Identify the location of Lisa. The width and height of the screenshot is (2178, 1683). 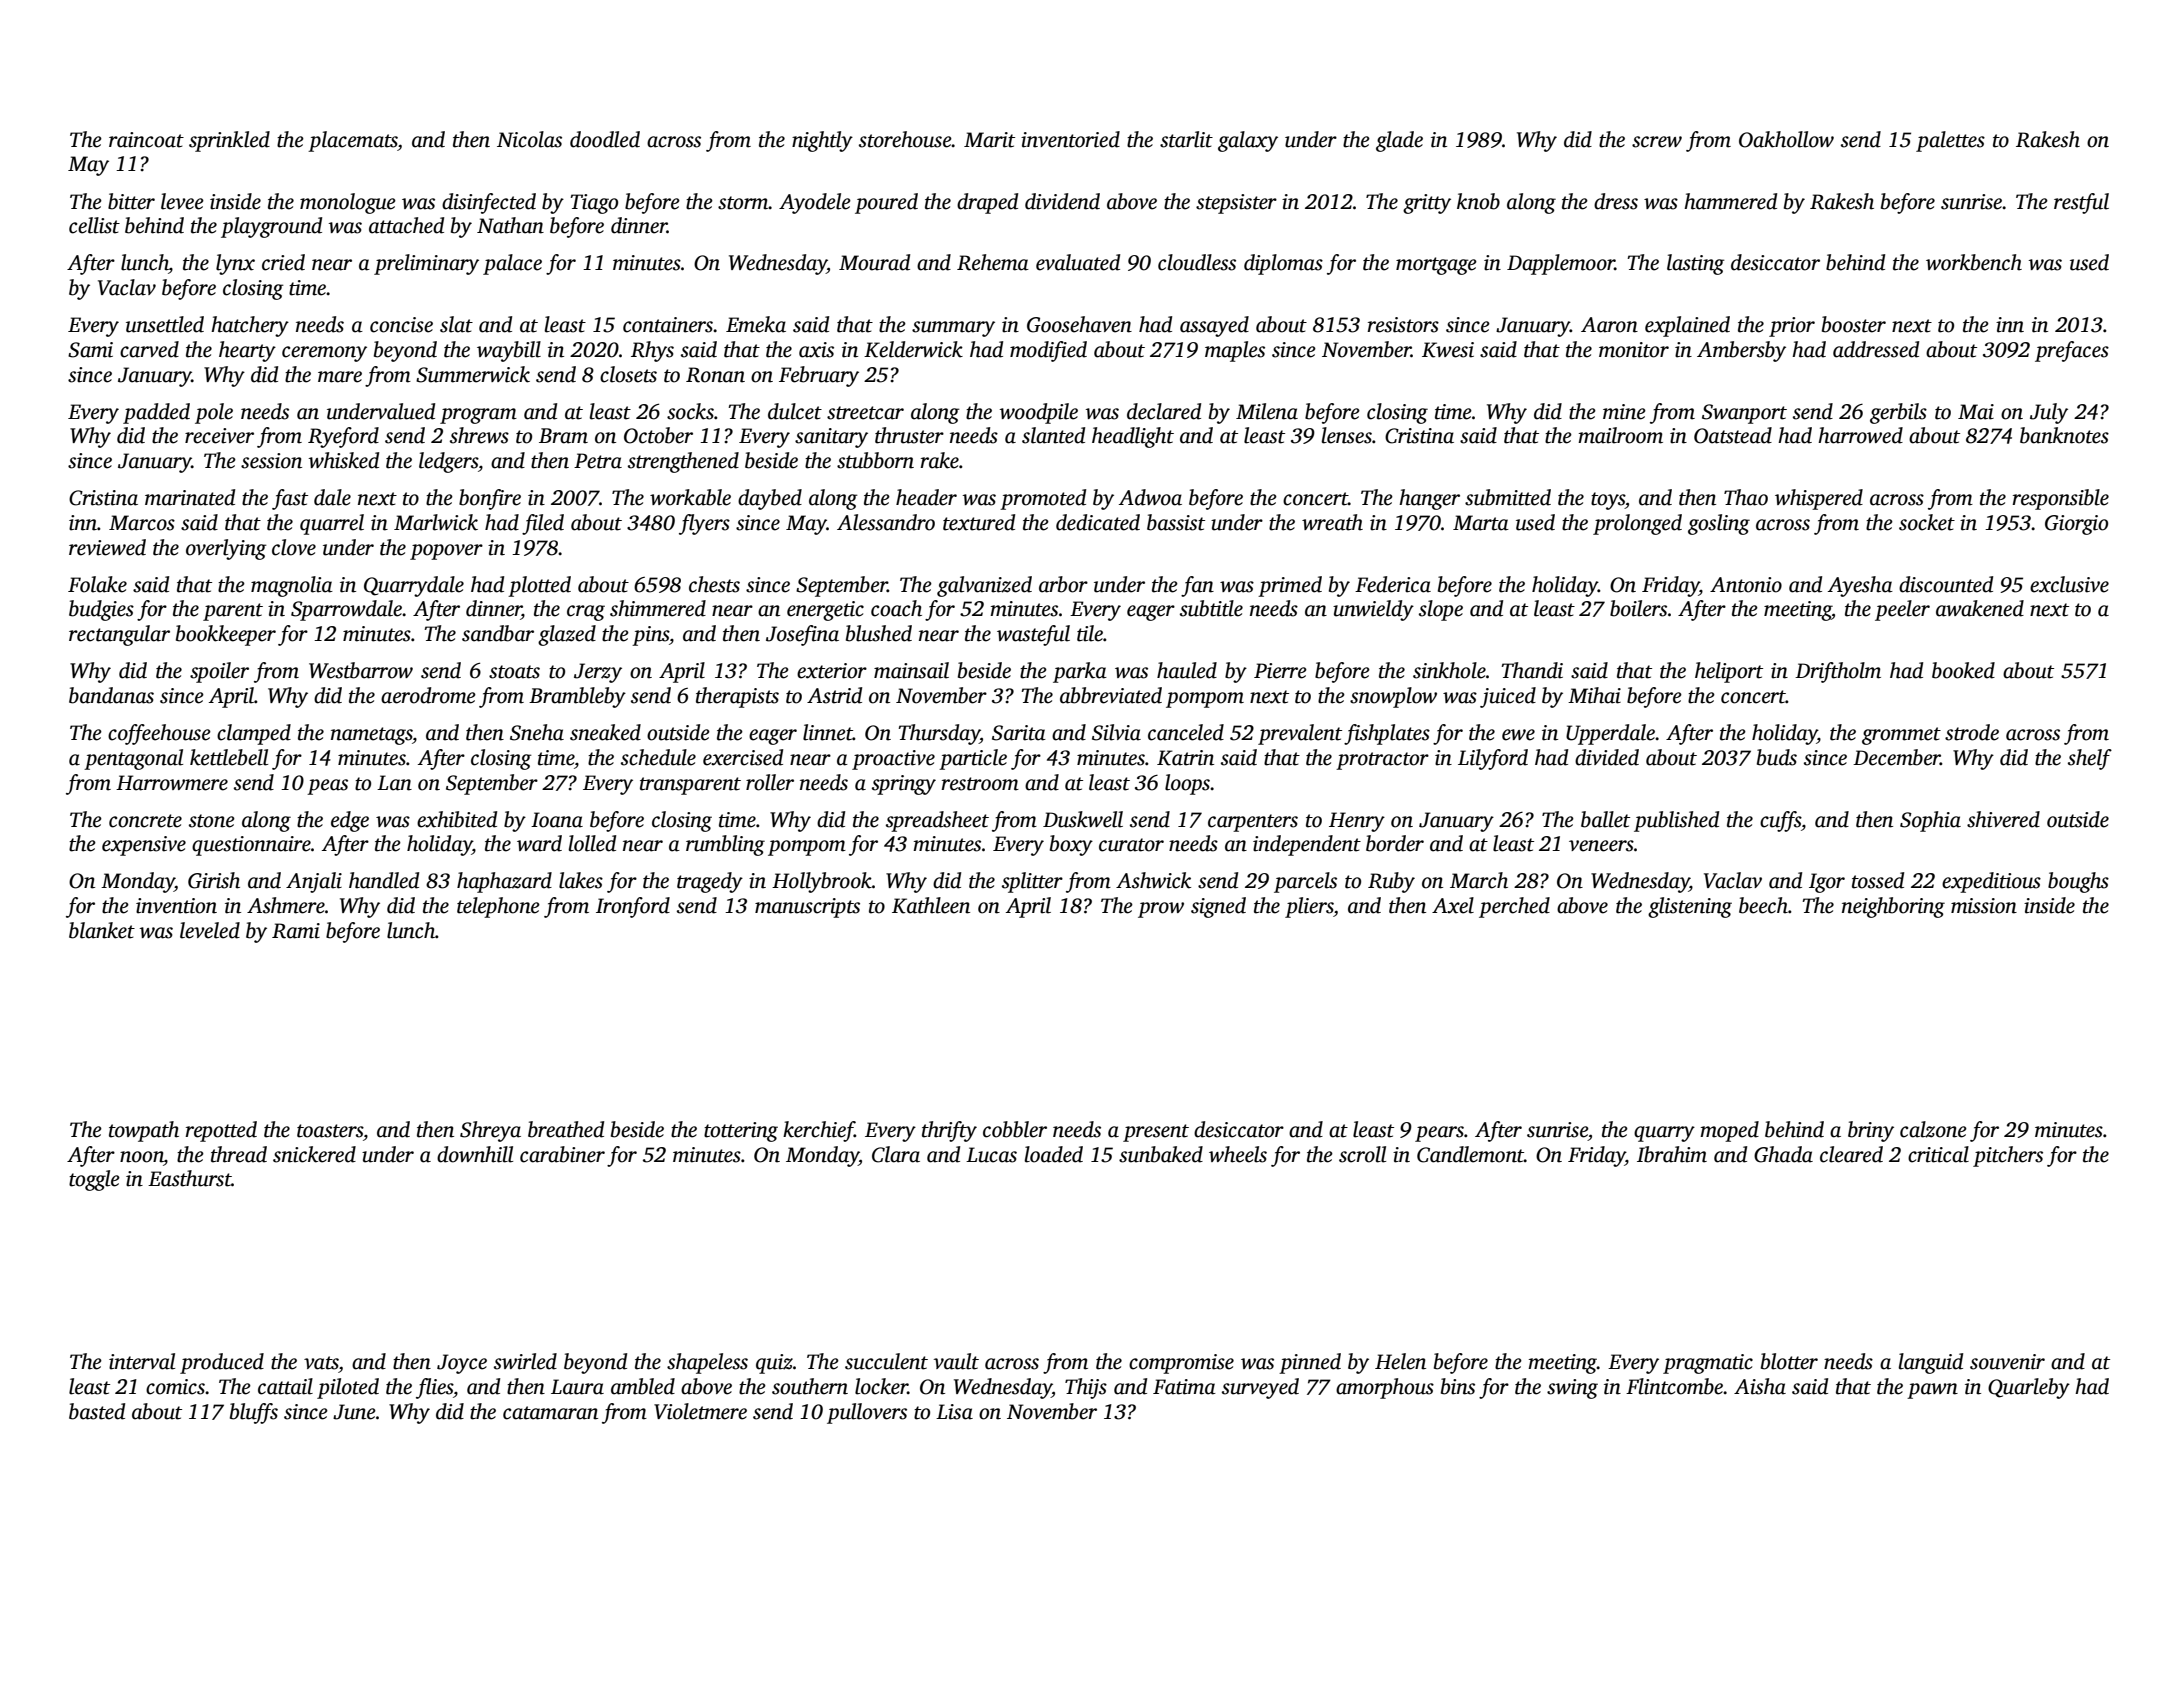
(954, 1412).
